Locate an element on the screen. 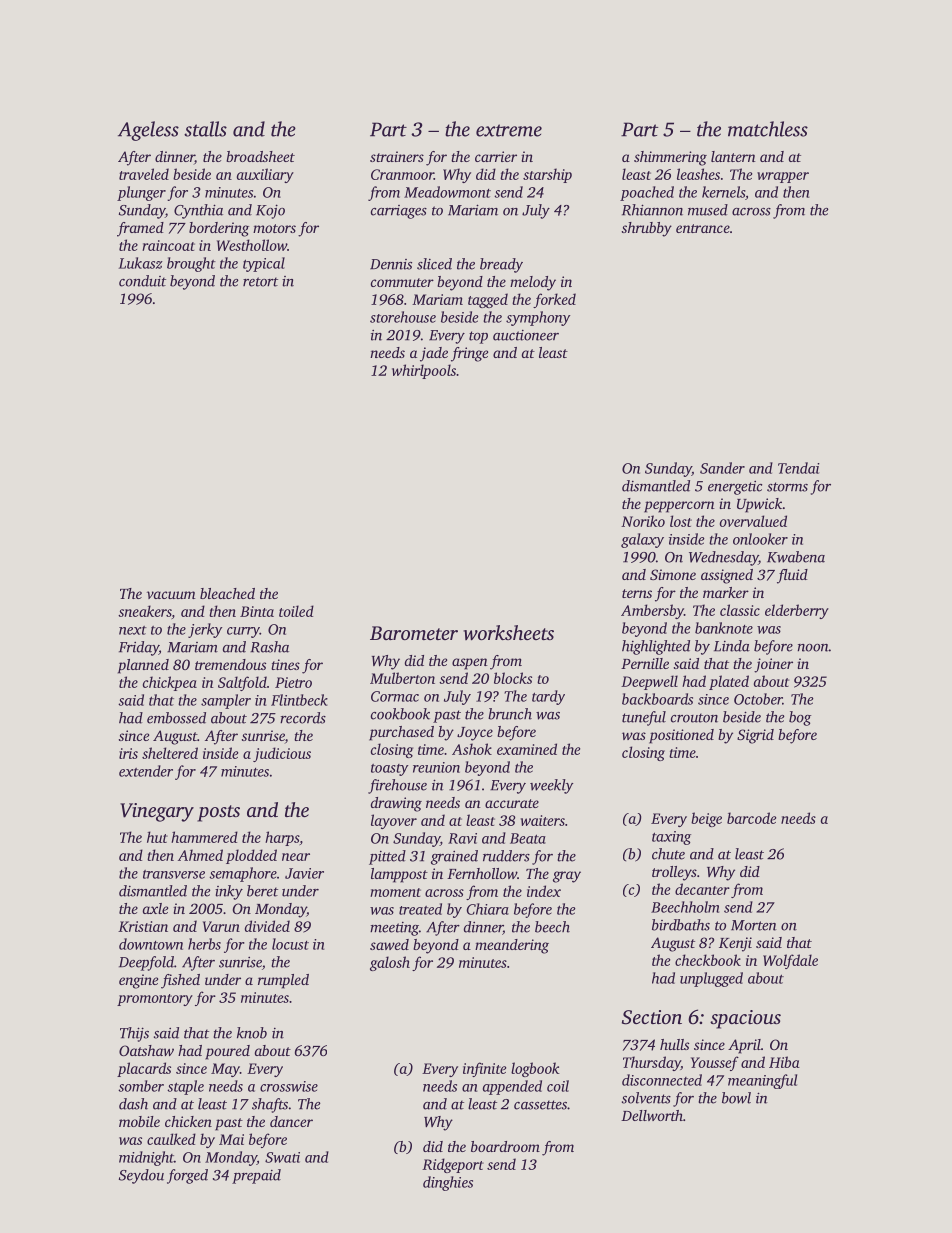  conduit is located at coordinates (142, 281).
